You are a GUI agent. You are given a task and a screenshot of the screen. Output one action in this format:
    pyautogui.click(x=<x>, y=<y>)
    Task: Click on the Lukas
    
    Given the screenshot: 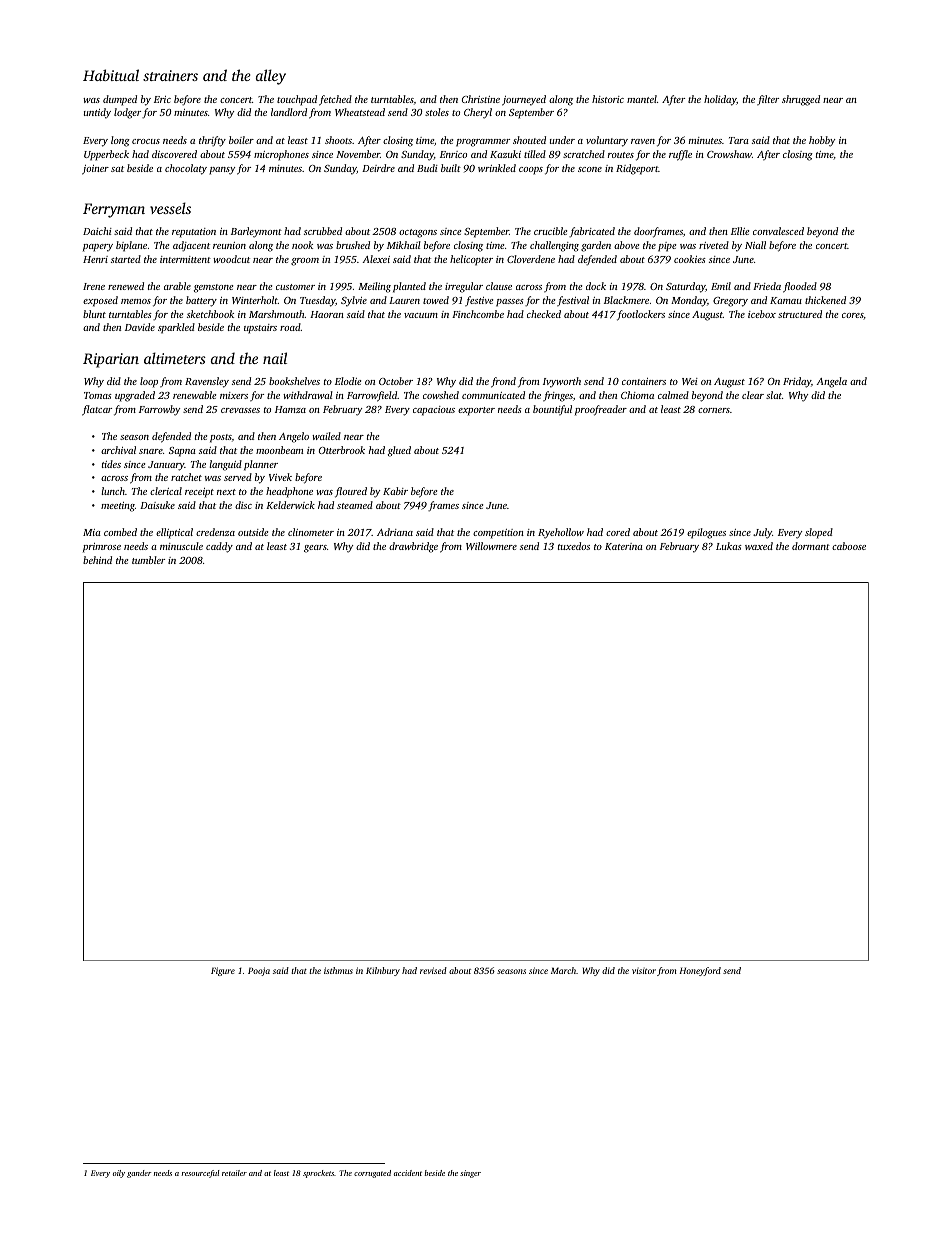 What is the action you would take?
    pyautogui.click(x=729, y=546)
